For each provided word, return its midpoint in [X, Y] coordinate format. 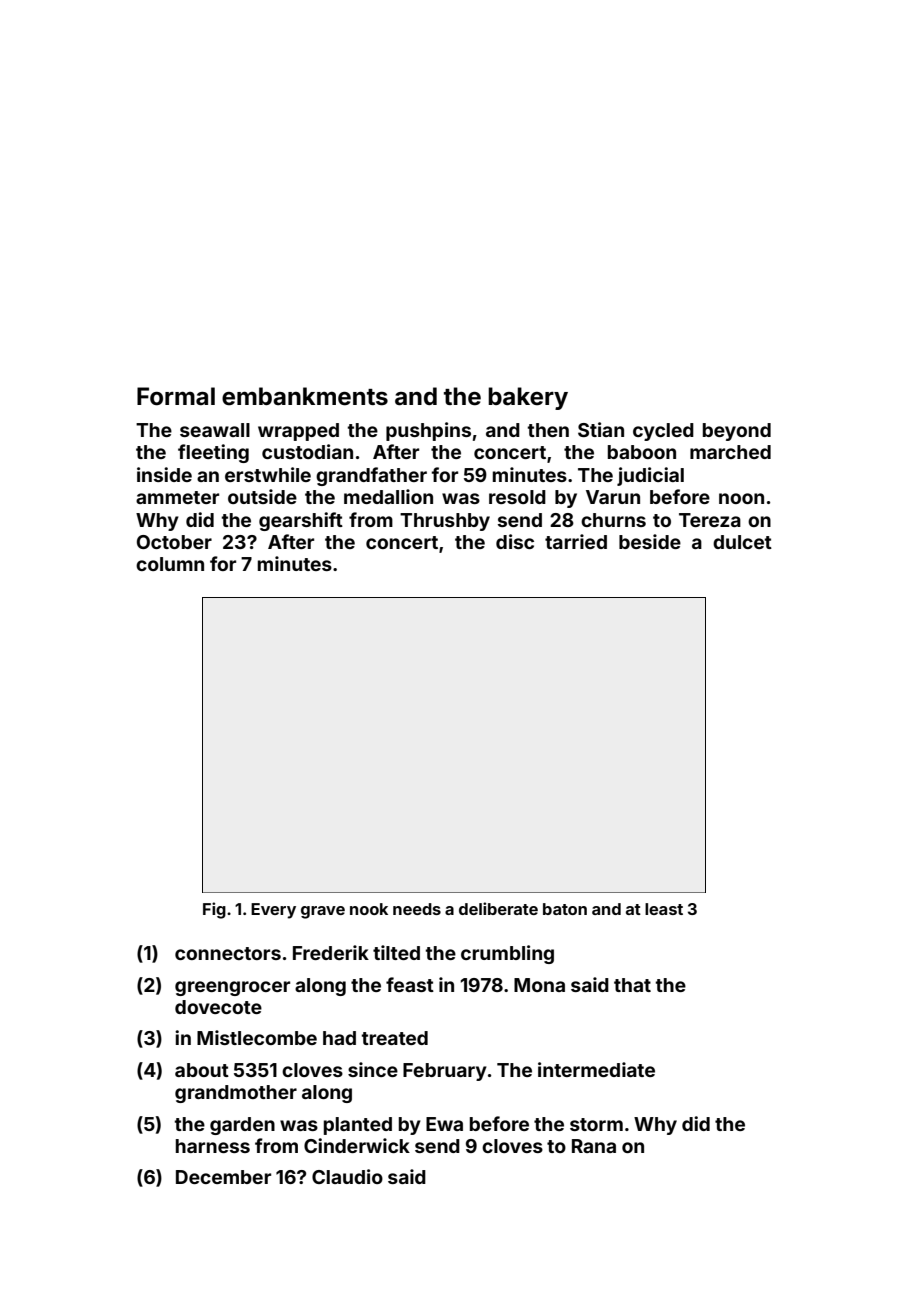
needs [417, 909]
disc [515, 541]
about [202, 1070]
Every [273, 911]
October [174, 542]
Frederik [331, 952]
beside [650, 541]
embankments [305, 396]
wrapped [298, 432]
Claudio [347, 1176]
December [223, 1177]
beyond [737, 432]
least [664, 909]
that [632, 985]
